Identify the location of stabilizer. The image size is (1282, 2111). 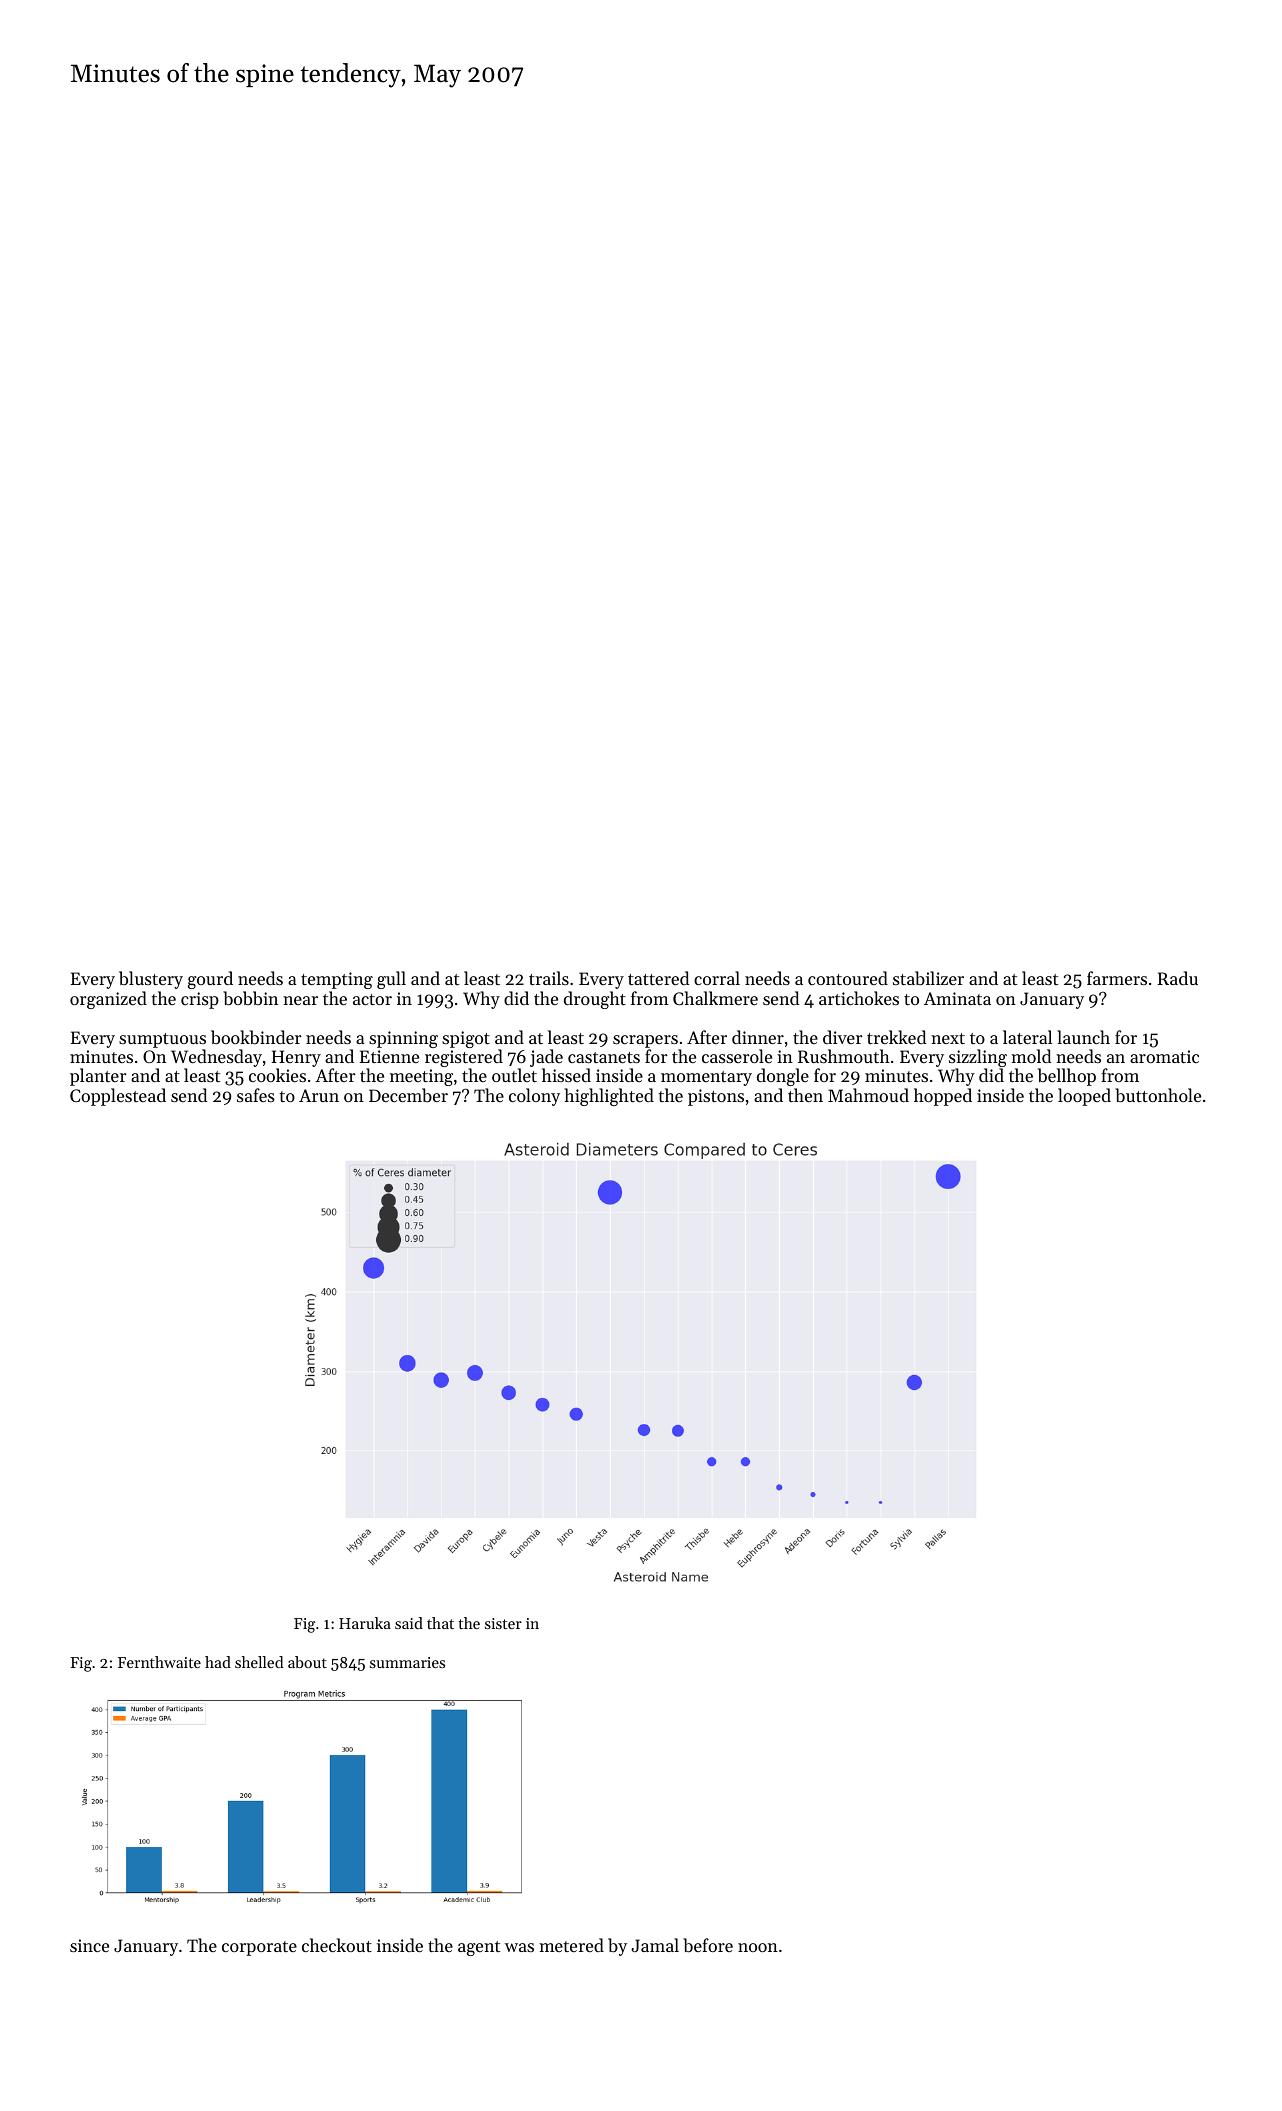
(928, 978).
